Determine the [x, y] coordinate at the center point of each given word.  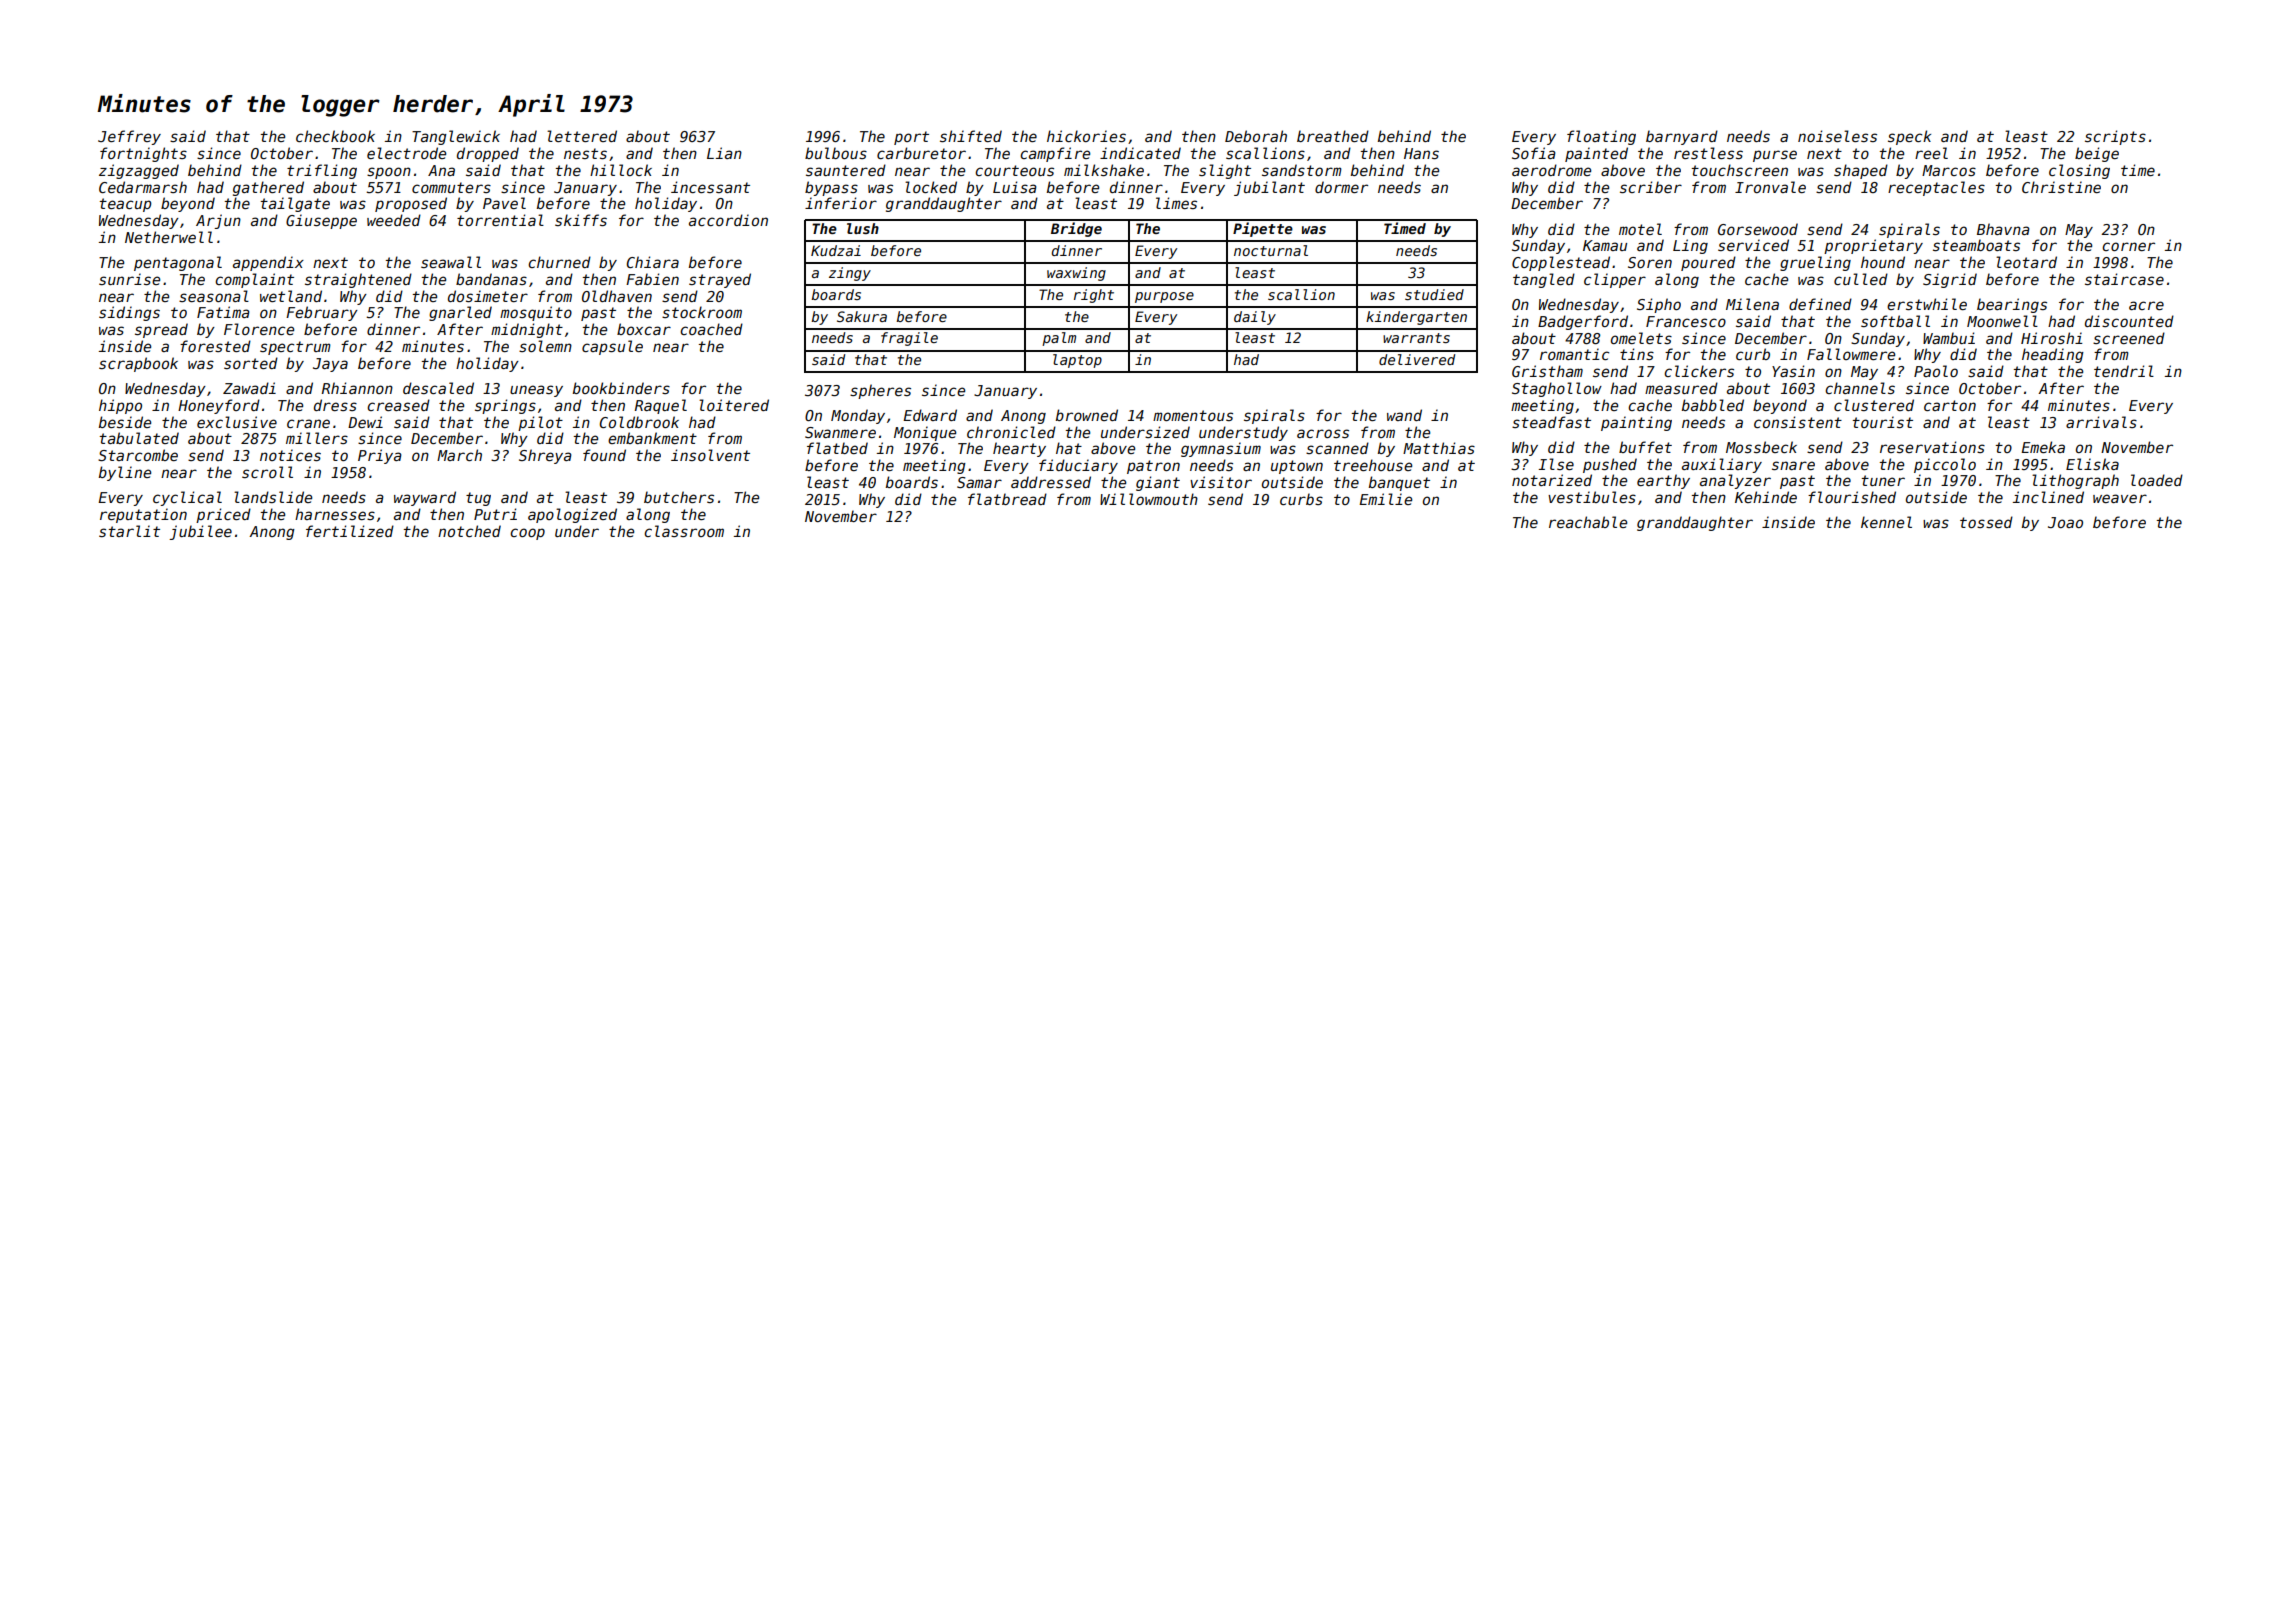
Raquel [661, 406]
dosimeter [488, 296]
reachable [1588, 522]
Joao [2065, 522]
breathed [1333, 136]
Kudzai [836, 250]
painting [1636, 423]
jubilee [200, 532]
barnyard [1682, 137]
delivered [1417, 359]
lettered [582, 136]
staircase [2124, 279]
